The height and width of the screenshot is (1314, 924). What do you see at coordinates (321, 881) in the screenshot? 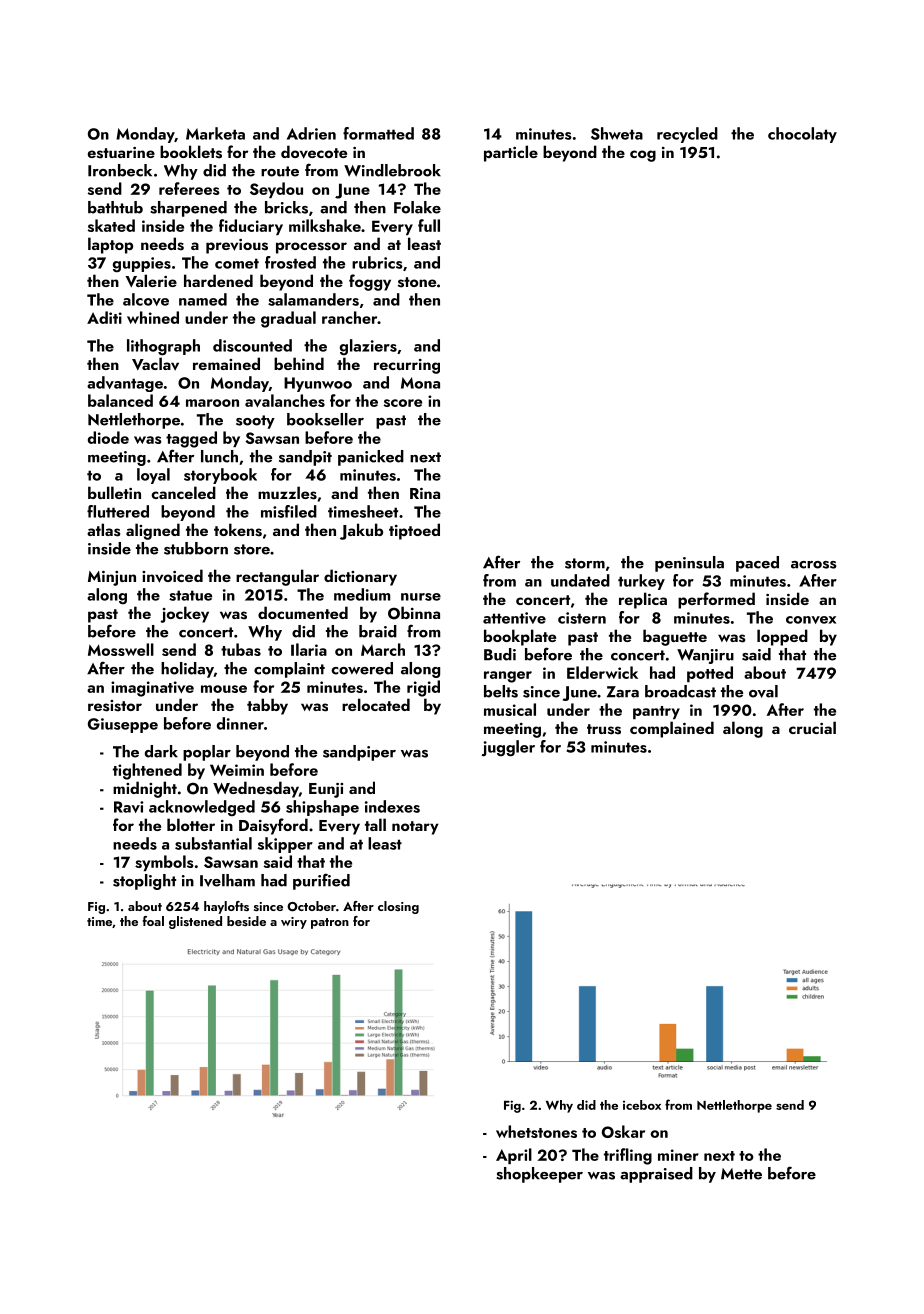
I see `purified` at bounding box center [321, 881].
